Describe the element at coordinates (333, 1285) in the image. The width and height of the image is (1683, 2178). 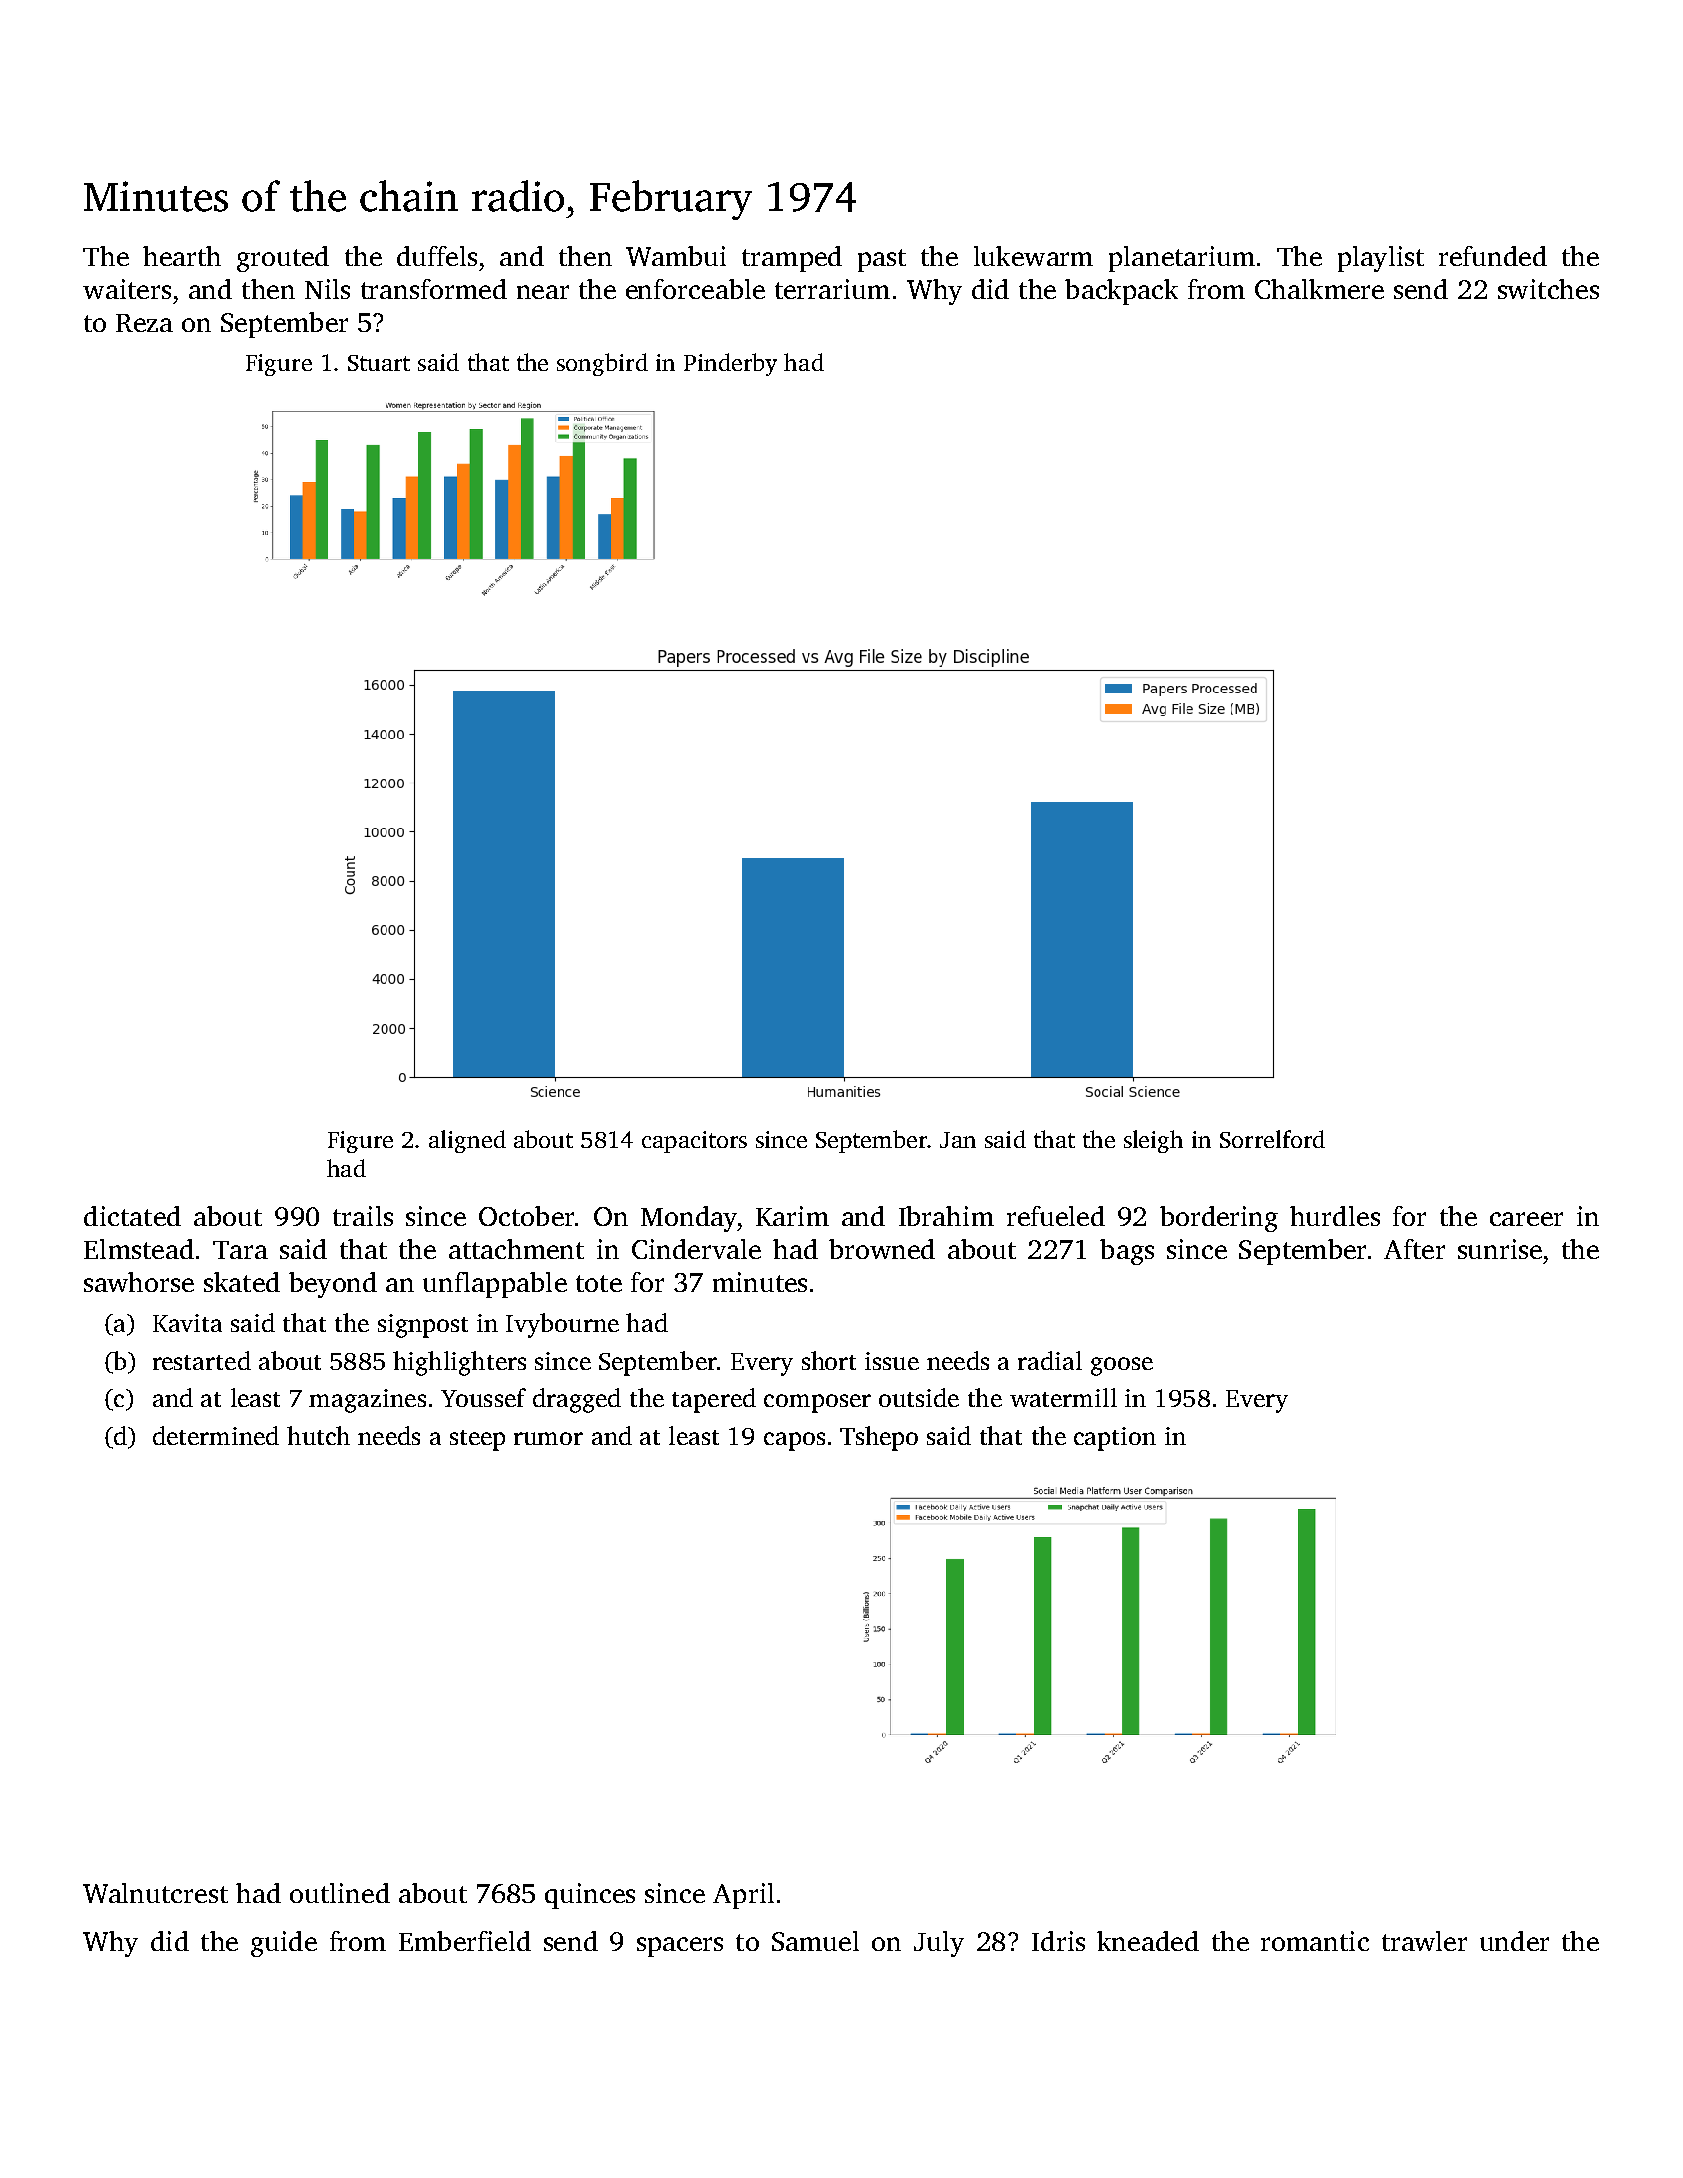
I see `beyond` at that location.
